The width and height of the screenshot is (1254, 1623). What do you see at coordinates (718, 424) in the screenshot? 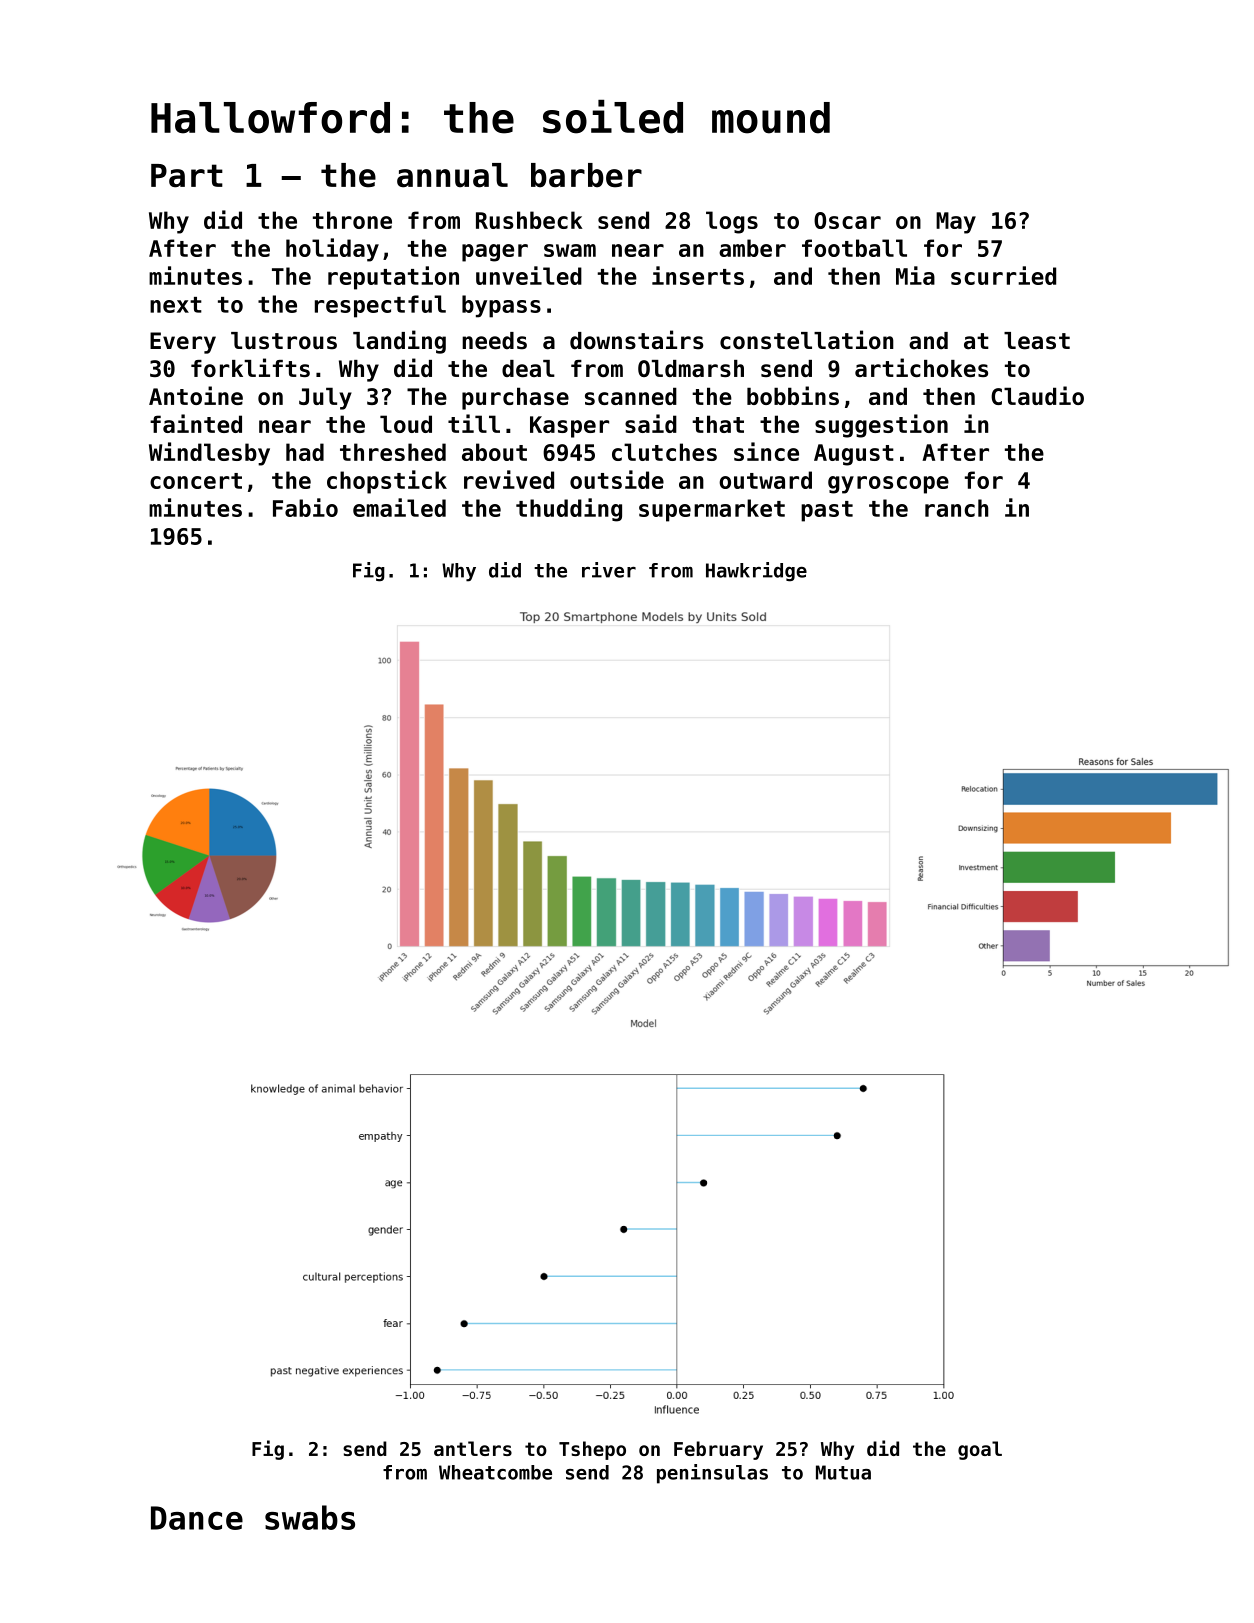
I see `that` at bounding box center [718, 424].
